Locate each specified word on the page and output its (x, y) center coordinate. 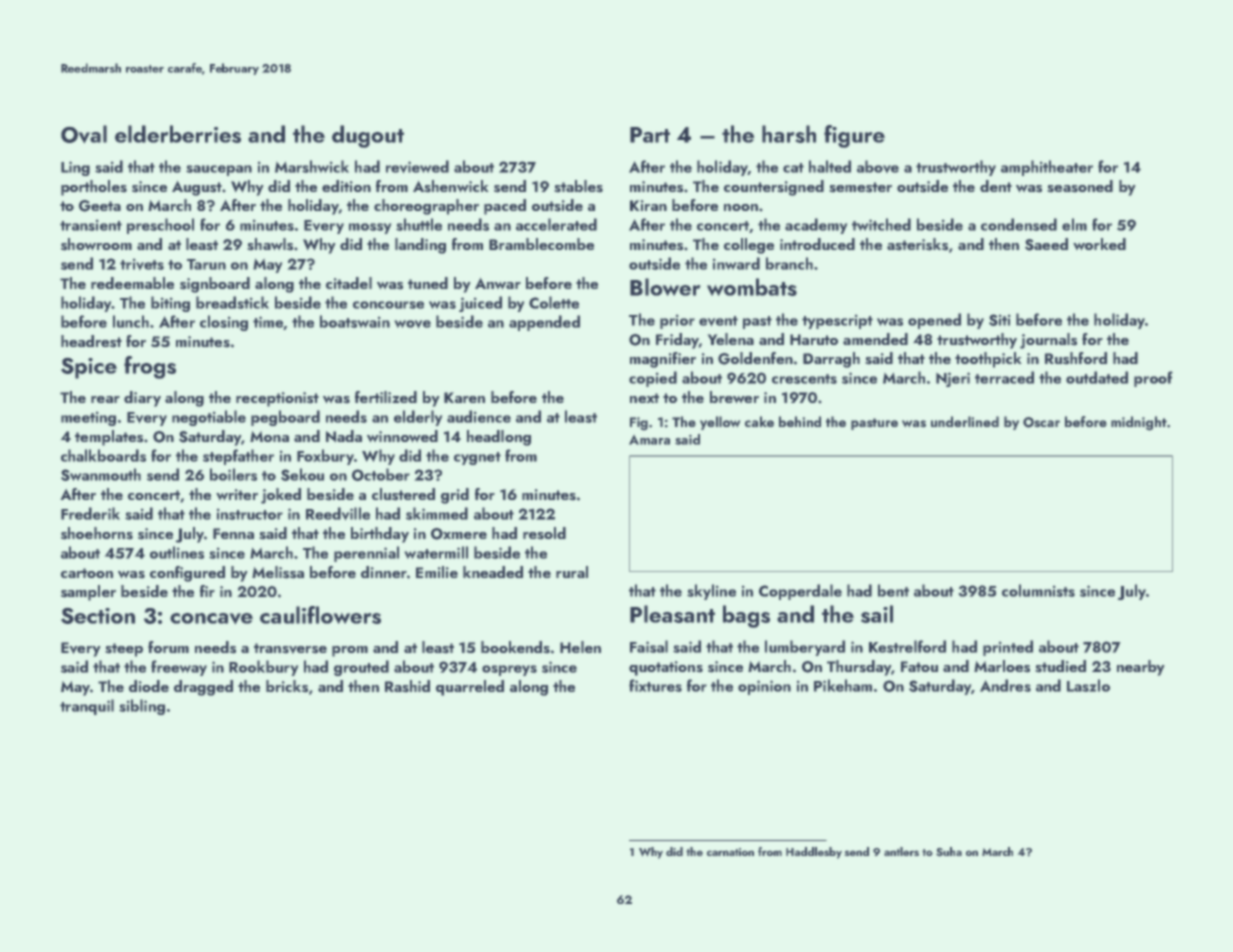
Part (650, 135)
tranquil (87, 707)
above (878, 166)
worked (1099, 244)
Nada (344, 436)
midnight (1139, 423)
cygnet (477, 458)
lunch (131, 321)
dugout (368, 136)
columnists (1038, 590)
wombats (752, 287)
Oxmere (459, 534)
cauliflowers (320, 615)
